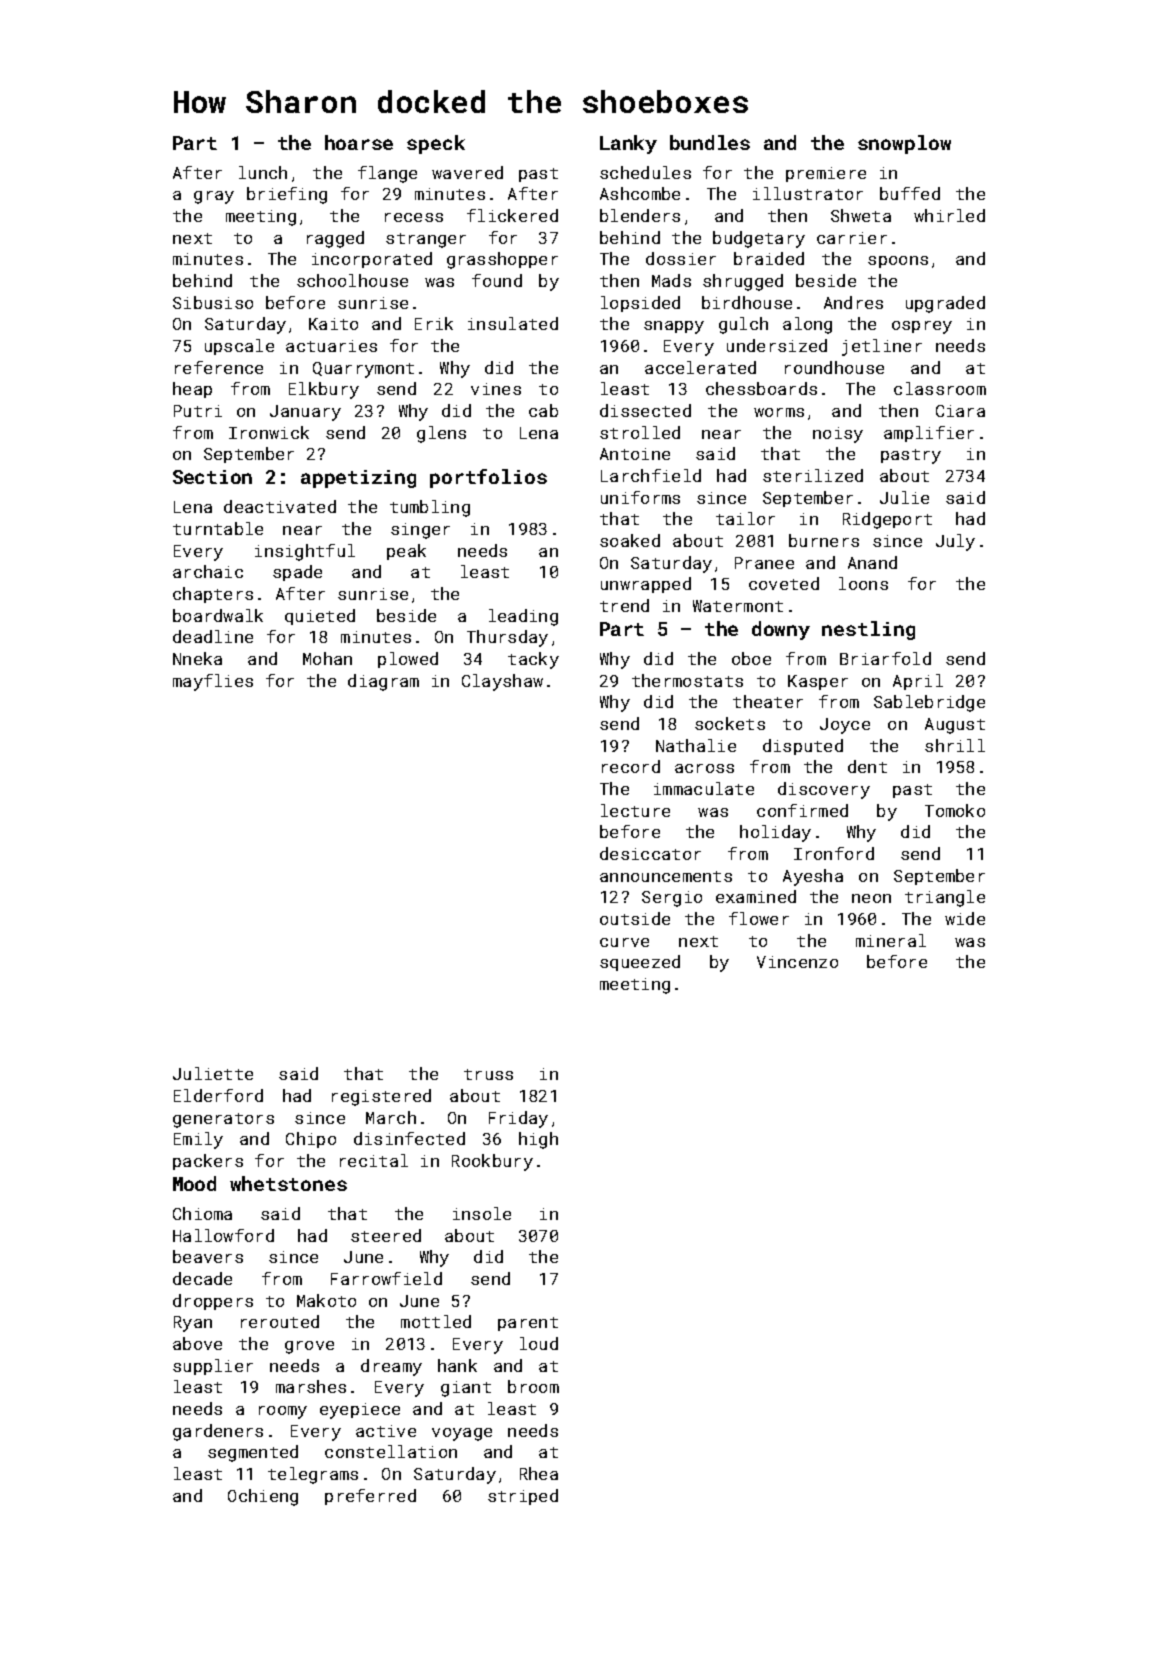 The width and height of the document is (1158, 1677). Describe the element at coordinates (738, 606) in the document. I see `Watermont` at that location.
